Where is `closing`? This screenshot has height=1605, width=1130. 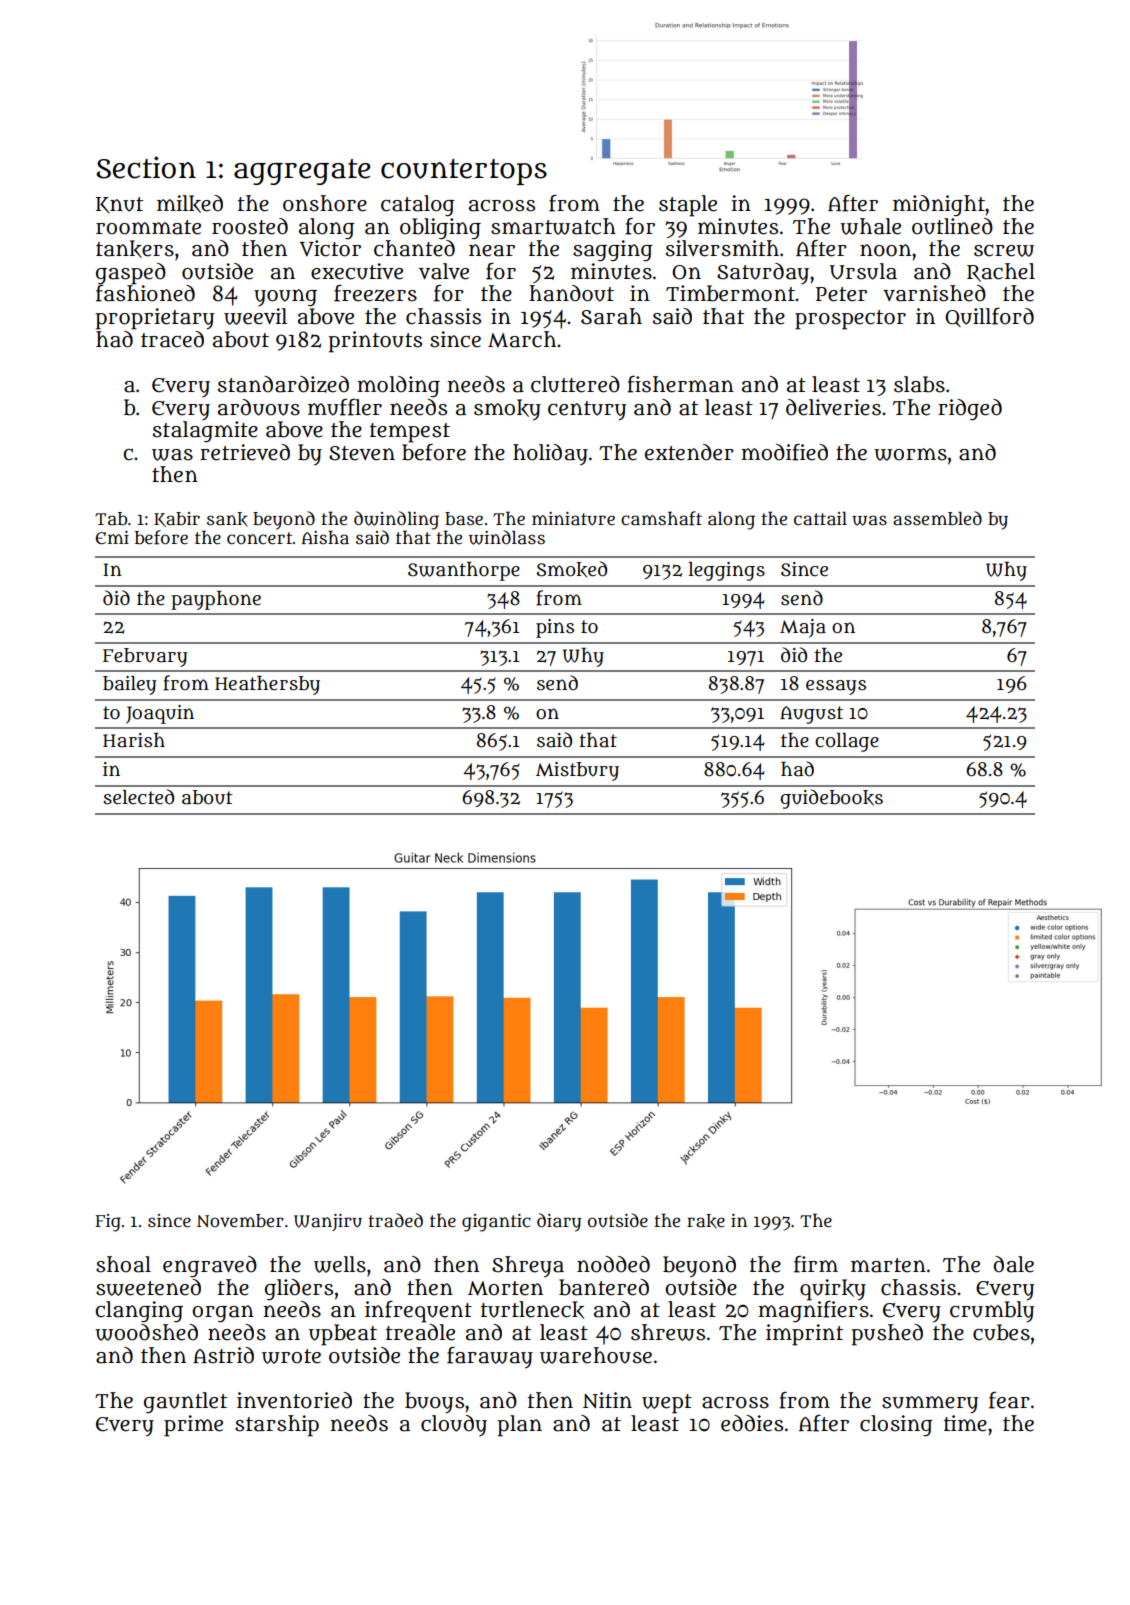
closing is located at coordinates (896, 1425).
